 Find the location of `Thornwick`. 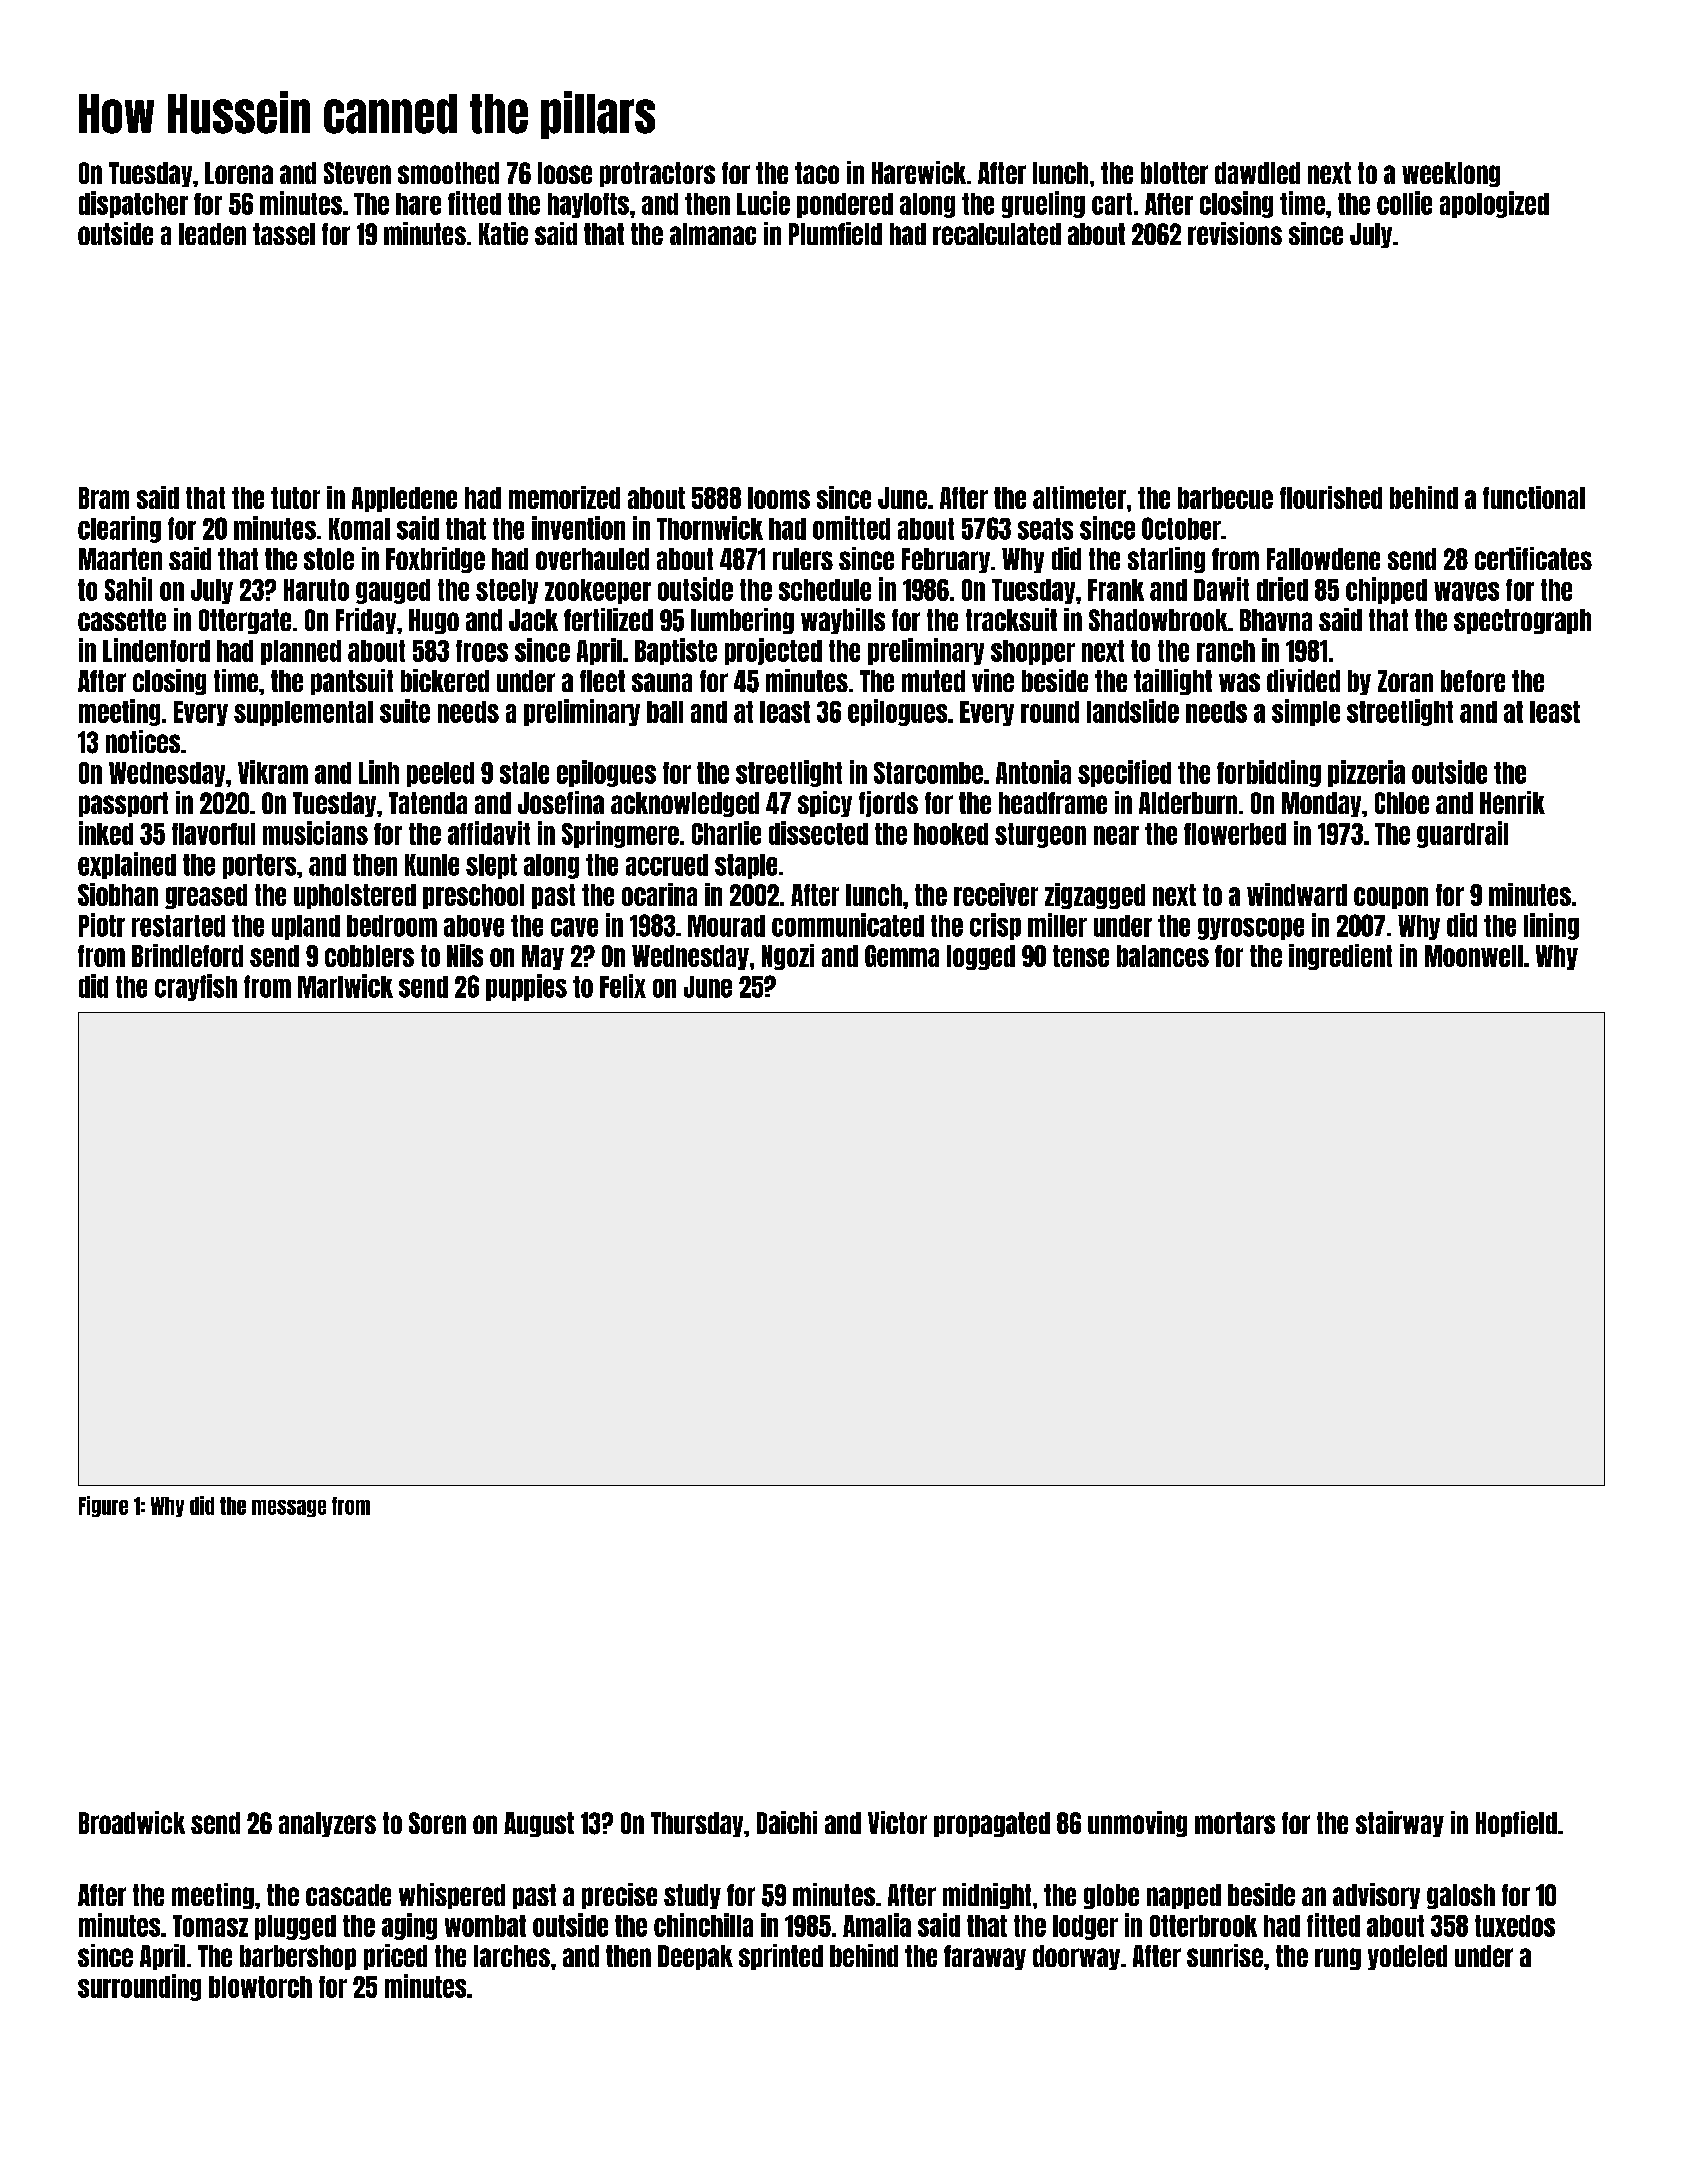

Thornwick is located at coordinates (710, 528).
